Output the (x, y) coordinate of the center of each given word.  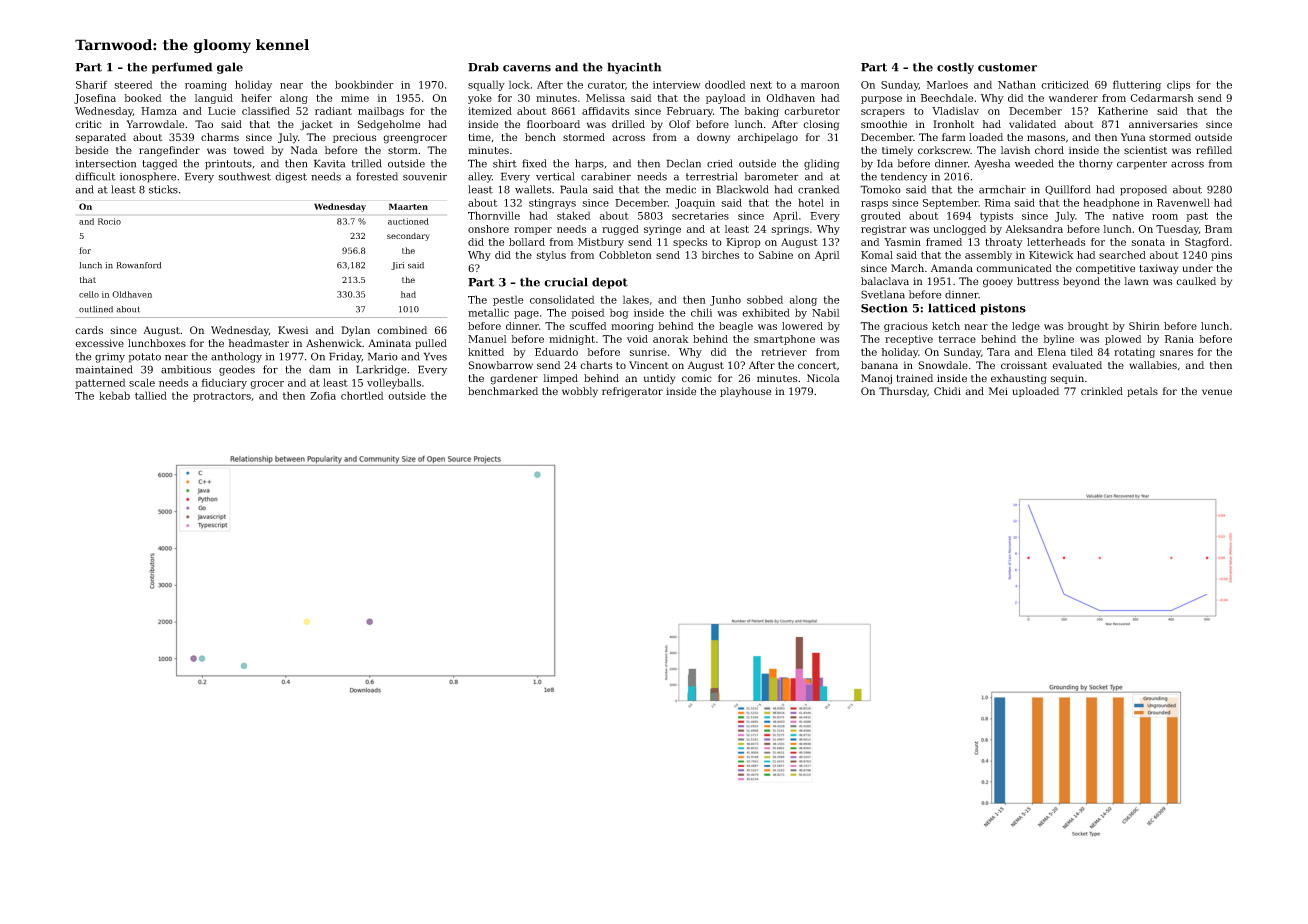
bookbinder (364, 84)
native (1128, 216)
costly (955, 68)
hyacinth (634, 68)
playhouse (745, 392)
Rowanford (139, 265)
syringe (662, 230)
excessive (99, 343)
